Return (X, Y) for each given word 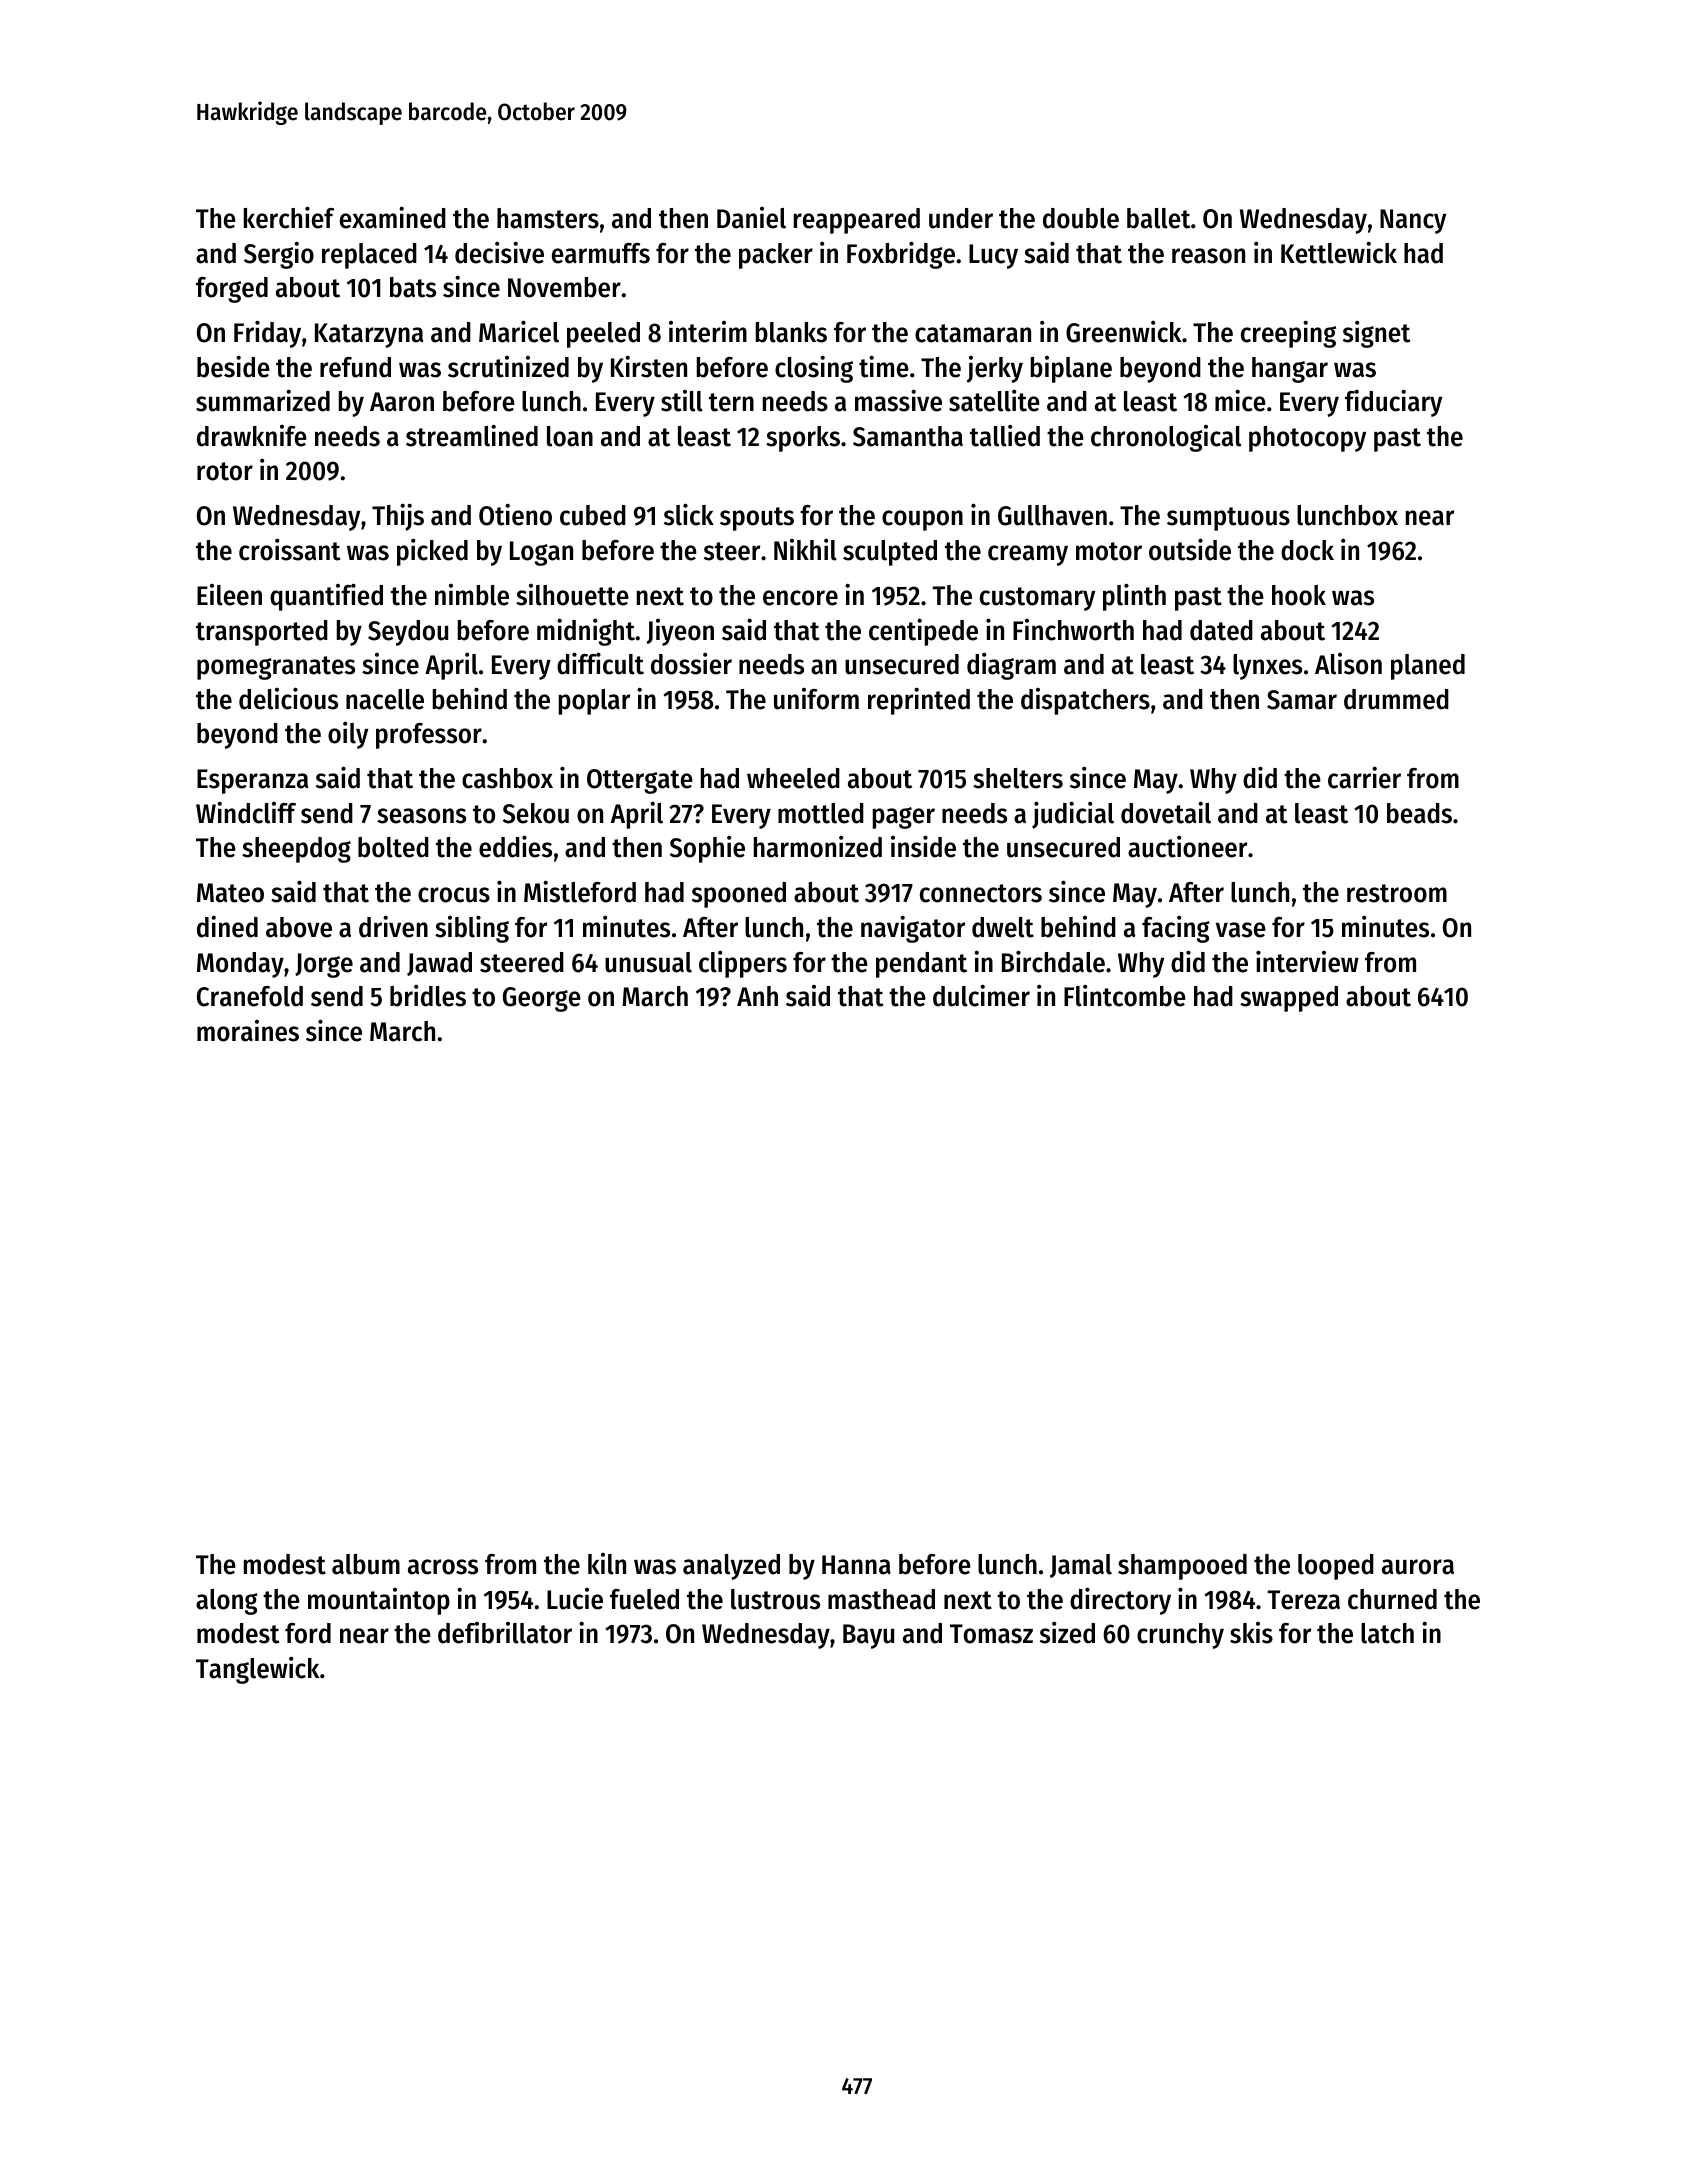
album (366, 1564)
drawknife (252, 436)
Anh (757, 996)
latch (1387, 1633)
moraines (248, 1031)
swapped (1289, 999)
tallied (1005, 435)
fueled (644, 1599)
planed (1428, 667)
